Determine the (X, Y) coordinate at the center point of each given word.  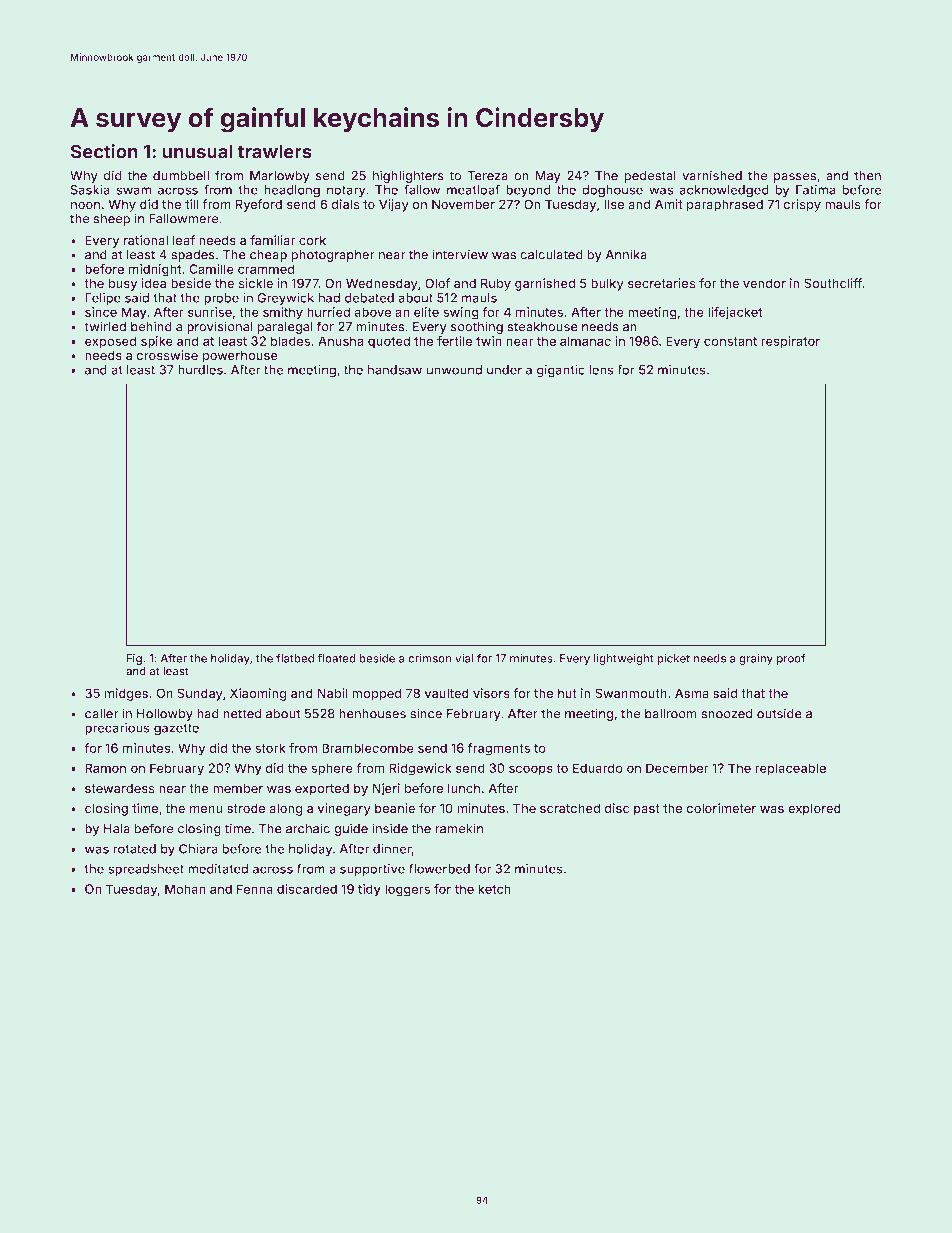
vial (464, 658)
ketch (494, 889)
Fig (134, 659)
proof (791, 659)
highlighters (408, 176)
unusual (197, 151)
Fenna (255, 889)
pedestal (650, 177)
